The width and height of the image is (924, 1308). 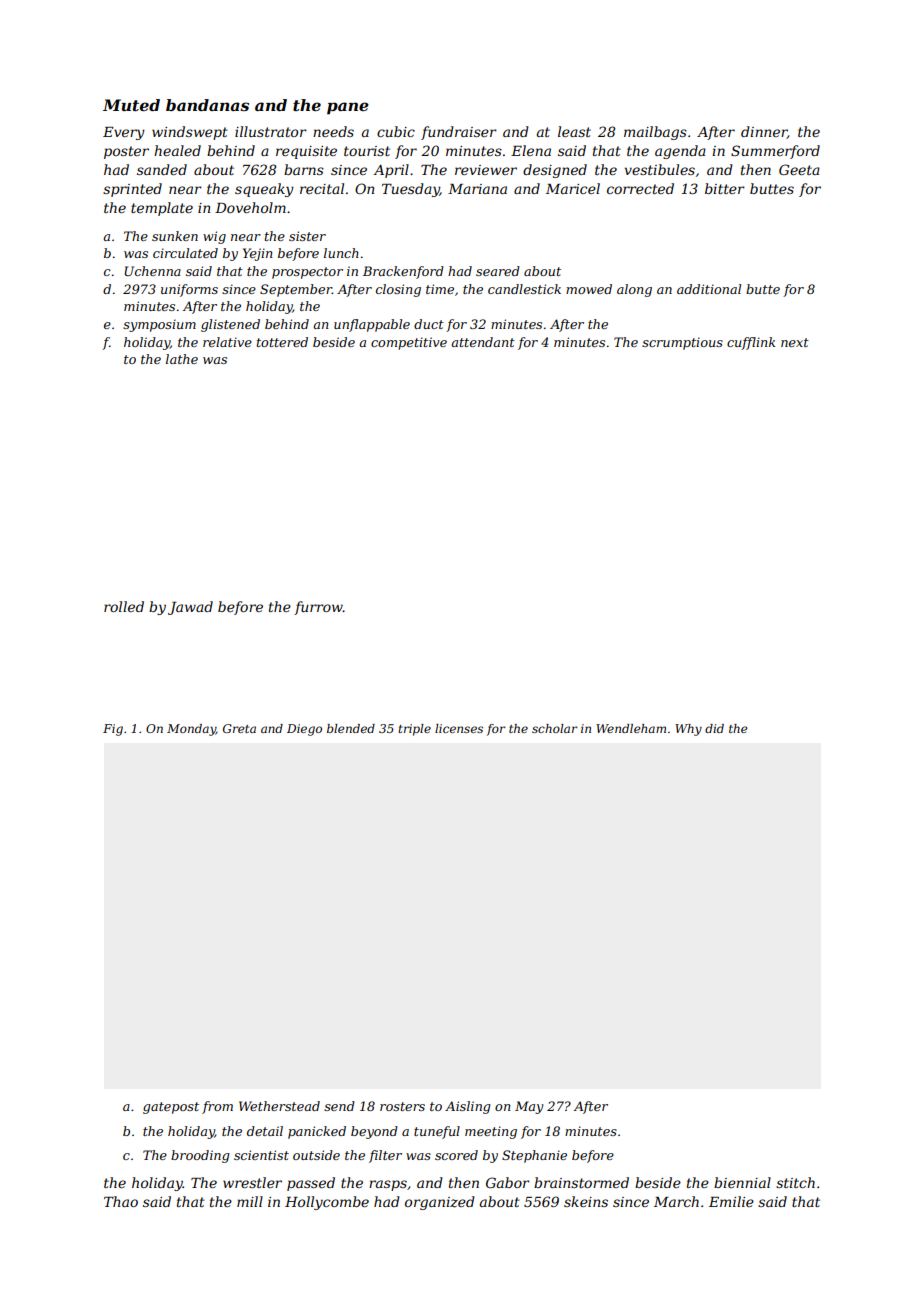 I want to click on corrected, so click(x=640, y=188).
